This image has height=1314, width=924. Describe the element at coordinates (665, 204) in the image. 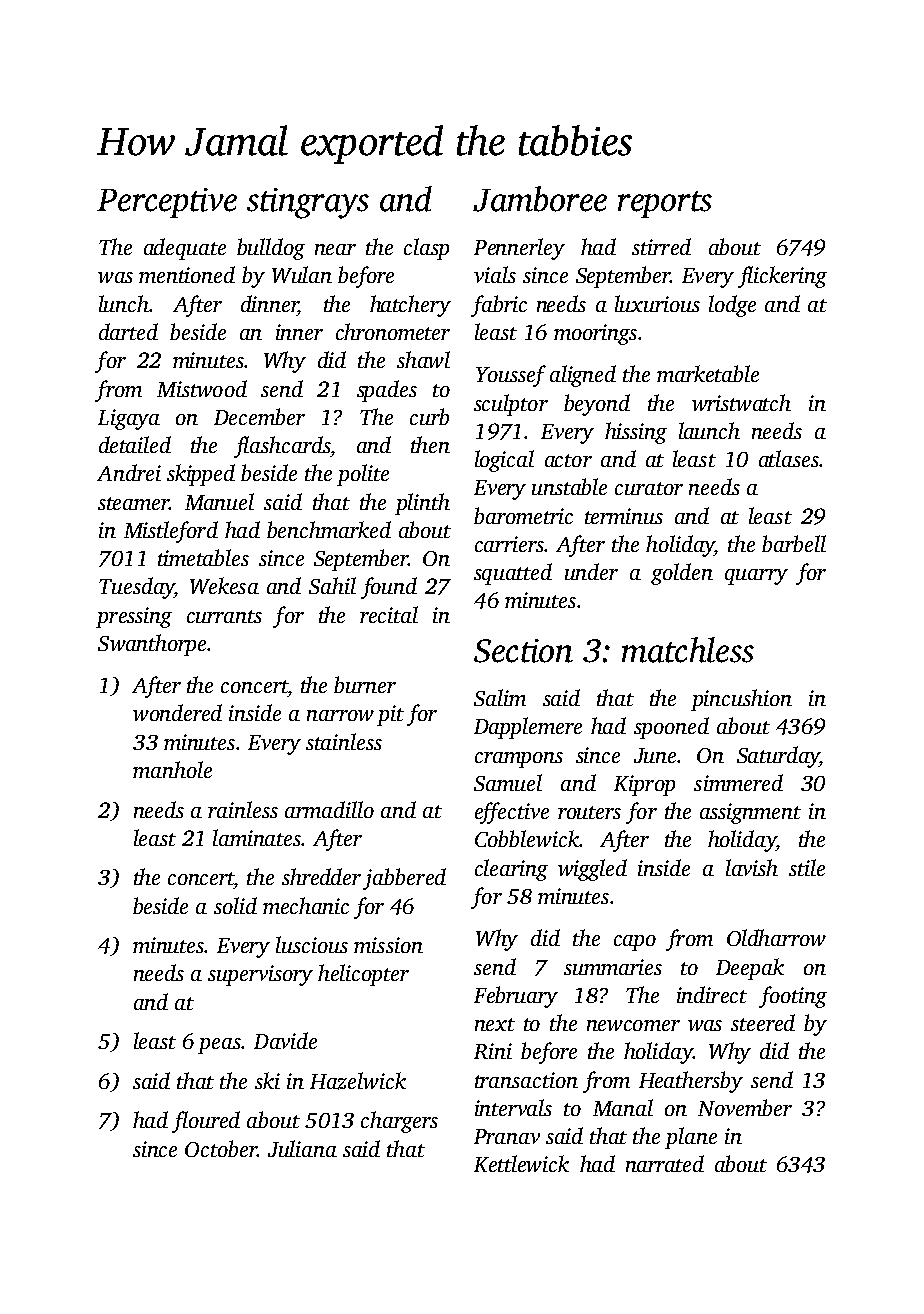

I see `reports` at that location.
